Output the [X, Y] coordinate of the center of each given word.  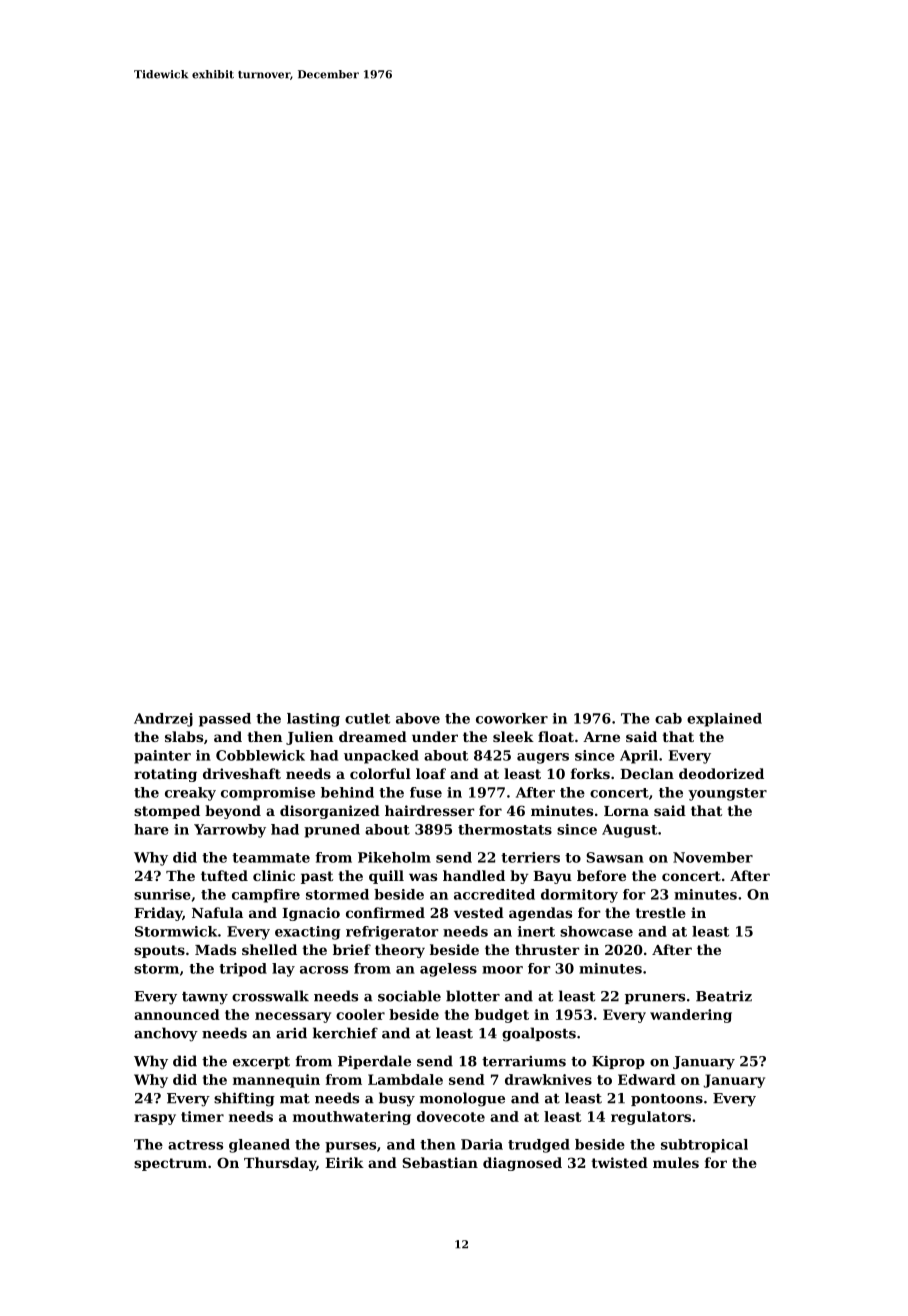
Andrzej [163, 720]
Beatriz [724, 996]
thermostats [505, 829]
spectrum [170, 1164]
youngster [727, 794]
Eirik [344, 1162]
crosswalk [270, 996]
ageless [448, 970]
